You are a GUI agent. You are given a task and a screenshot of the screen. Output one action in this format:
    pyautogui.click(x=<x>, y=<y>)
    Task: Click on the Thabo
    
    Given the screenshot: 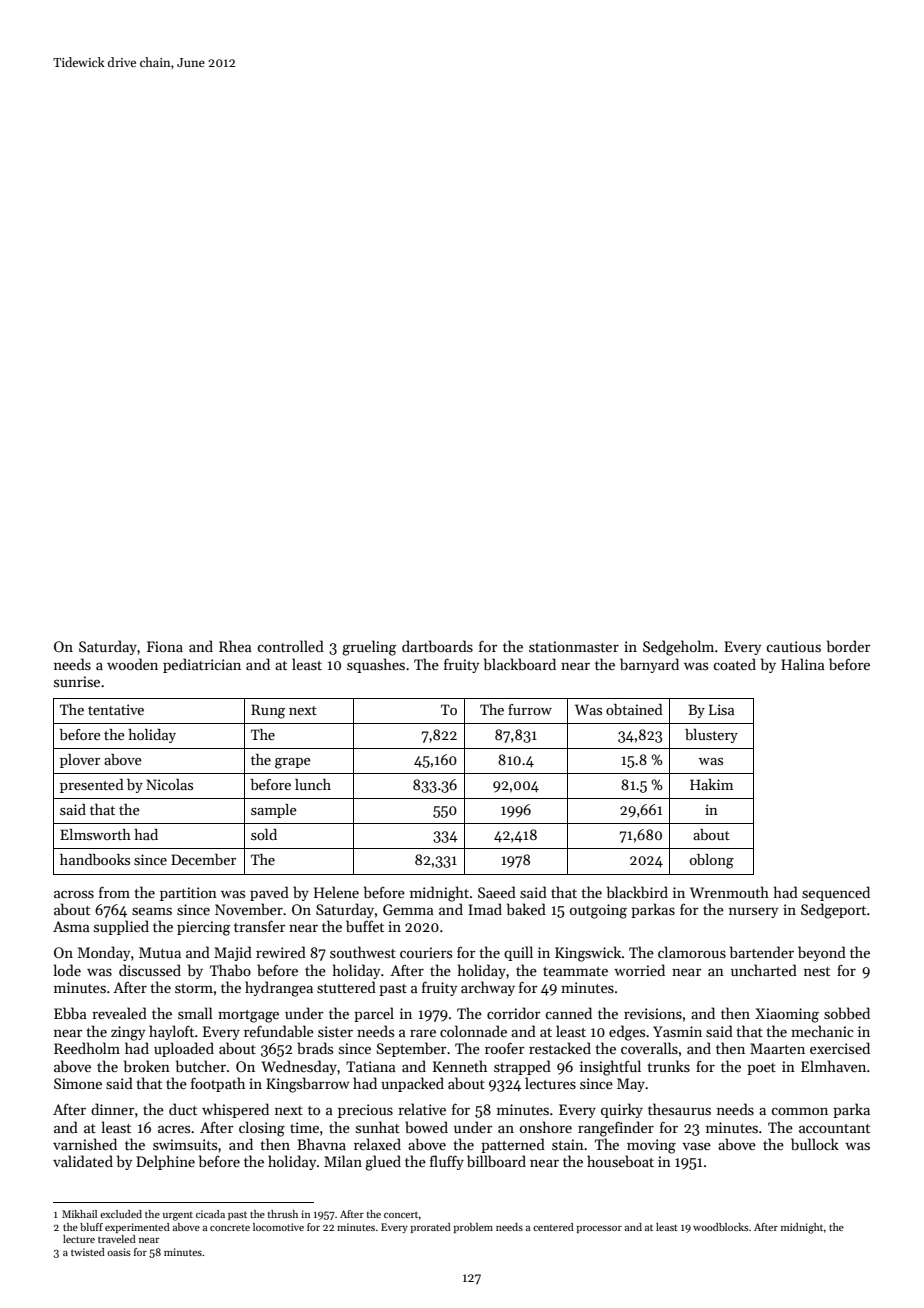 What is the action you would take?
    pyautogui.click(x=230, y=970)
